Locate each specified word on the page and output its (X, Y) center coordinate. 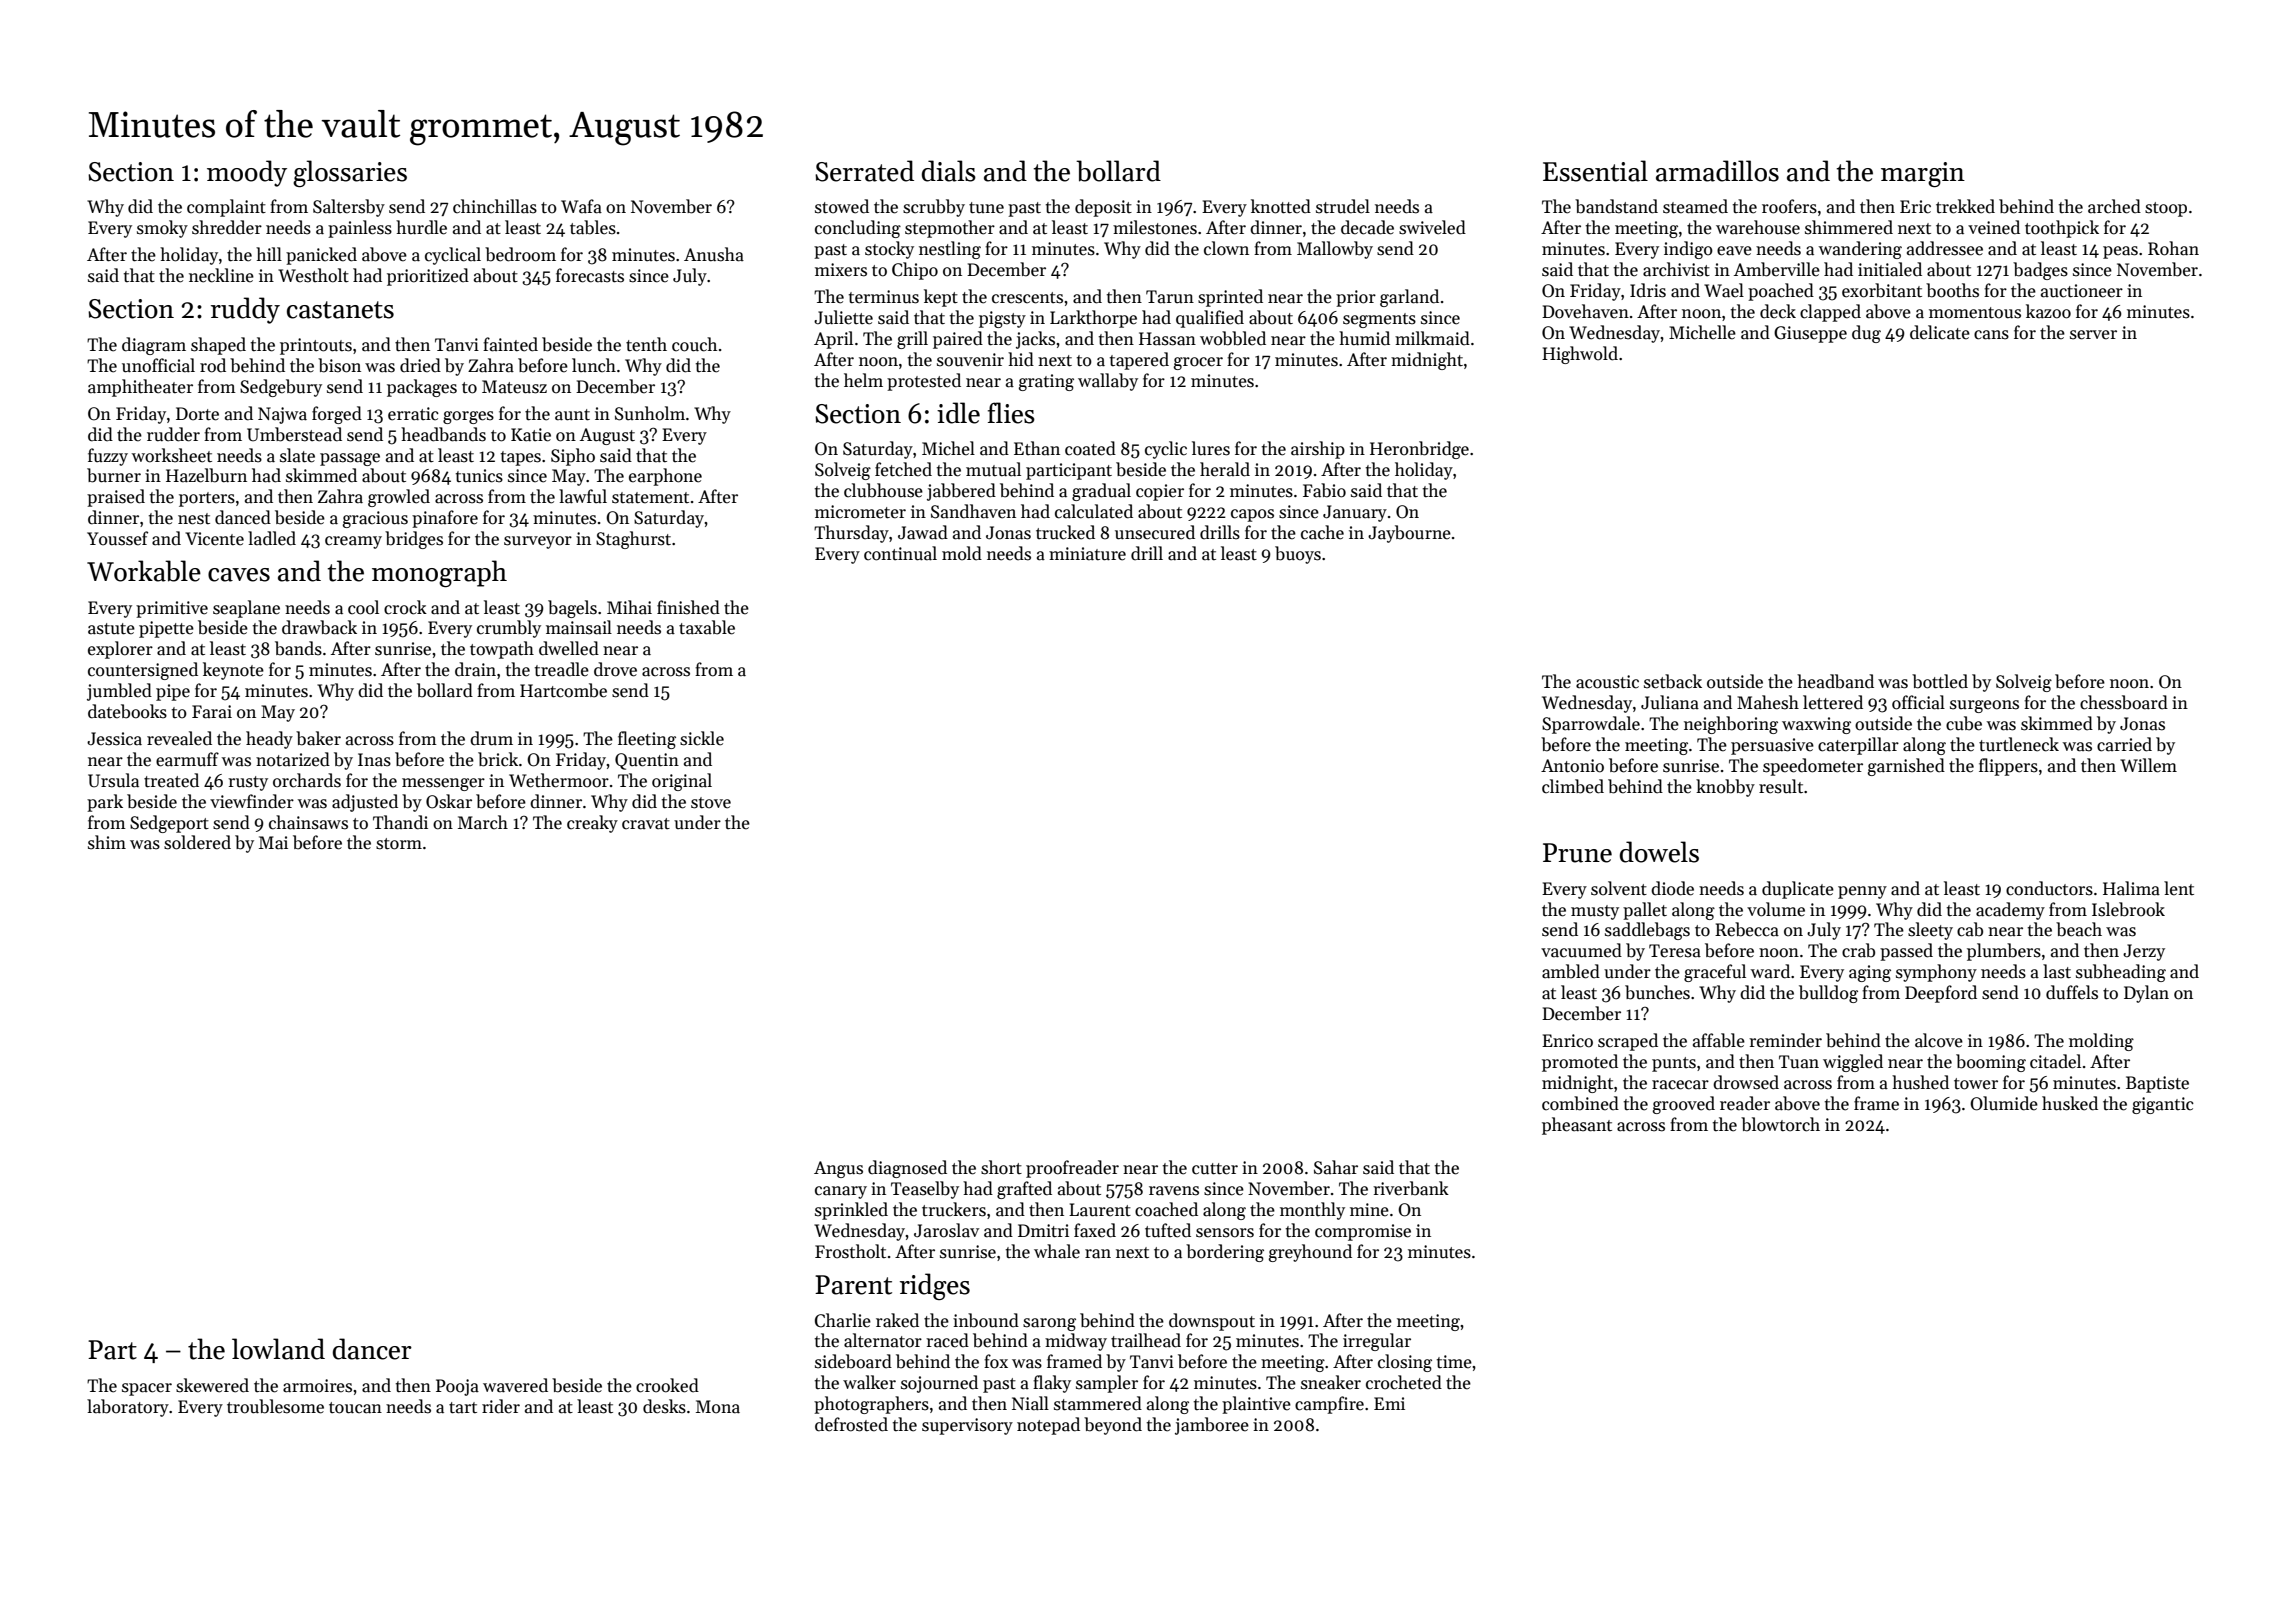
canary (841, 1192)
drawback (319, 627)
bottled (1940, 681)
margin (1923, 174)
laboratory (128, 1408)
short (1001, 1167)
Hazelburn (206, 475)
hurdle (421, 227)
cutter (1215, 1169)
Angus (838, 1169)
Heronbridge (1419, 450)
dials (949, 171)
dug (1866, 334)
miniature (1087, 554)
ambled (1571, 971)
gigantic (2163, 1105)
